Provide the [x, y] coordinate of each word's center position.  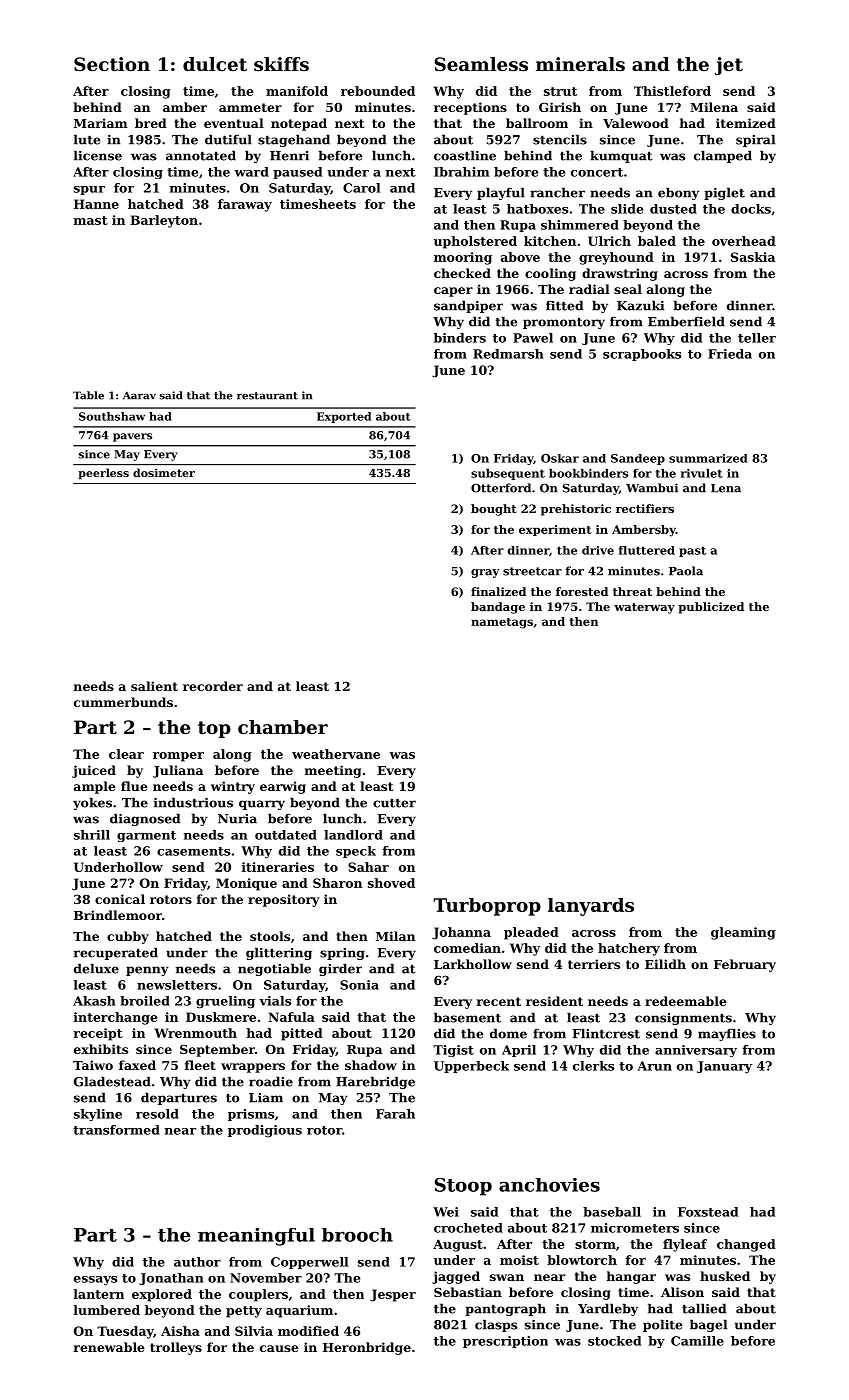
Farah [395, 1114]
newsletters [177, 985]
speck [356, 852]
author [197, 1262]
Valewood [636, 123]
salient [154, 686]
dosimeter [164, 472]
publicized [711, 608]
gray [485, 573]
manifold [297, 91]
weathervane [336, 754]
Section [112, 64]
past [692, 551]
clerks [593, 1066]
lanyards [591, 907]
